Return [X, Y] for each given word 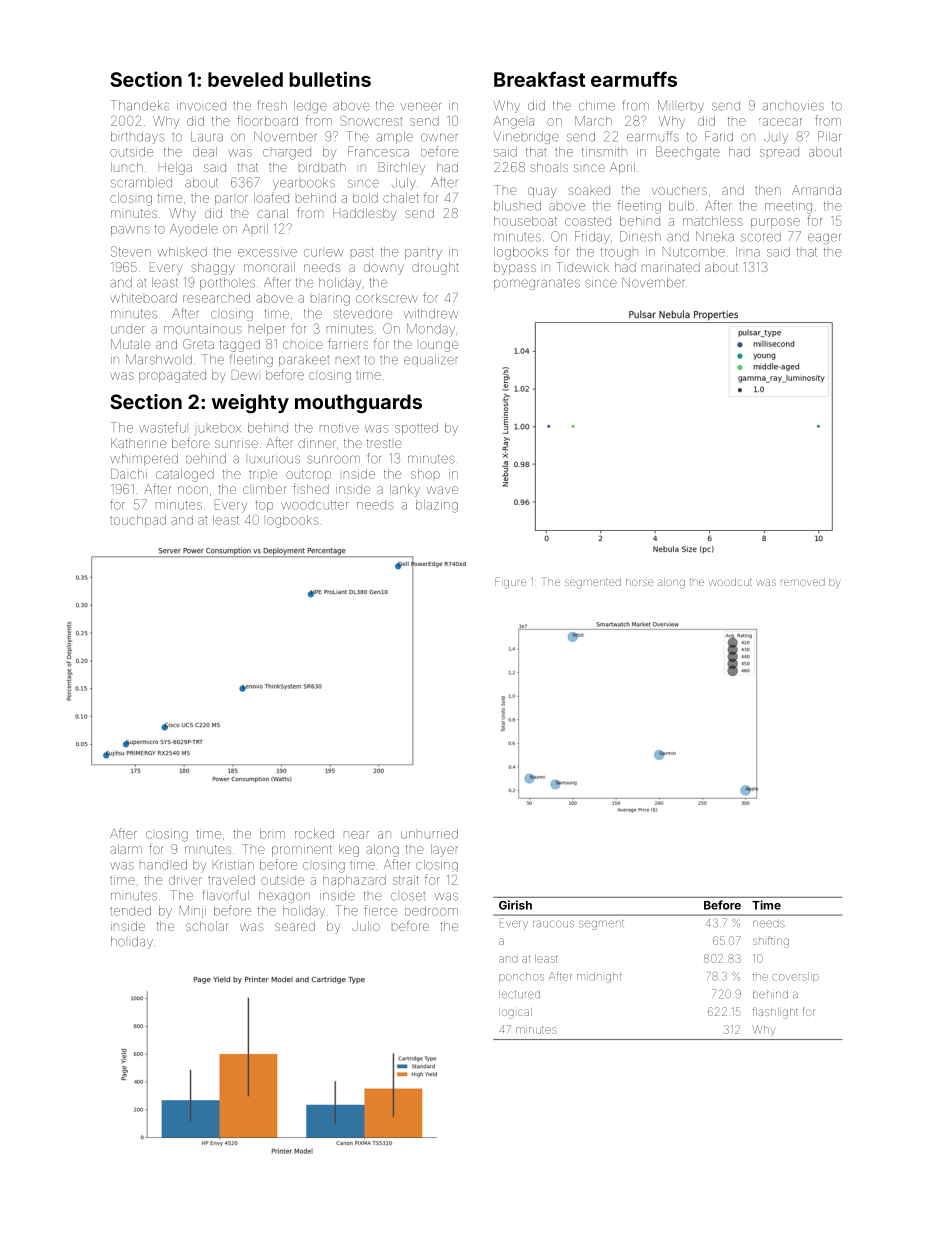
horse [640, 582]
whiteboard [143, 298]
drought [435, 268]
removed [803, 582]
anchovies [793, 105]
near [356, 835]
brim [272, 834]
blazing [437, 506]
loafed [271, 197]
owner [439, 137]
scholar [206, 926]
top [264, 506]
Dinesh [640, 236]
